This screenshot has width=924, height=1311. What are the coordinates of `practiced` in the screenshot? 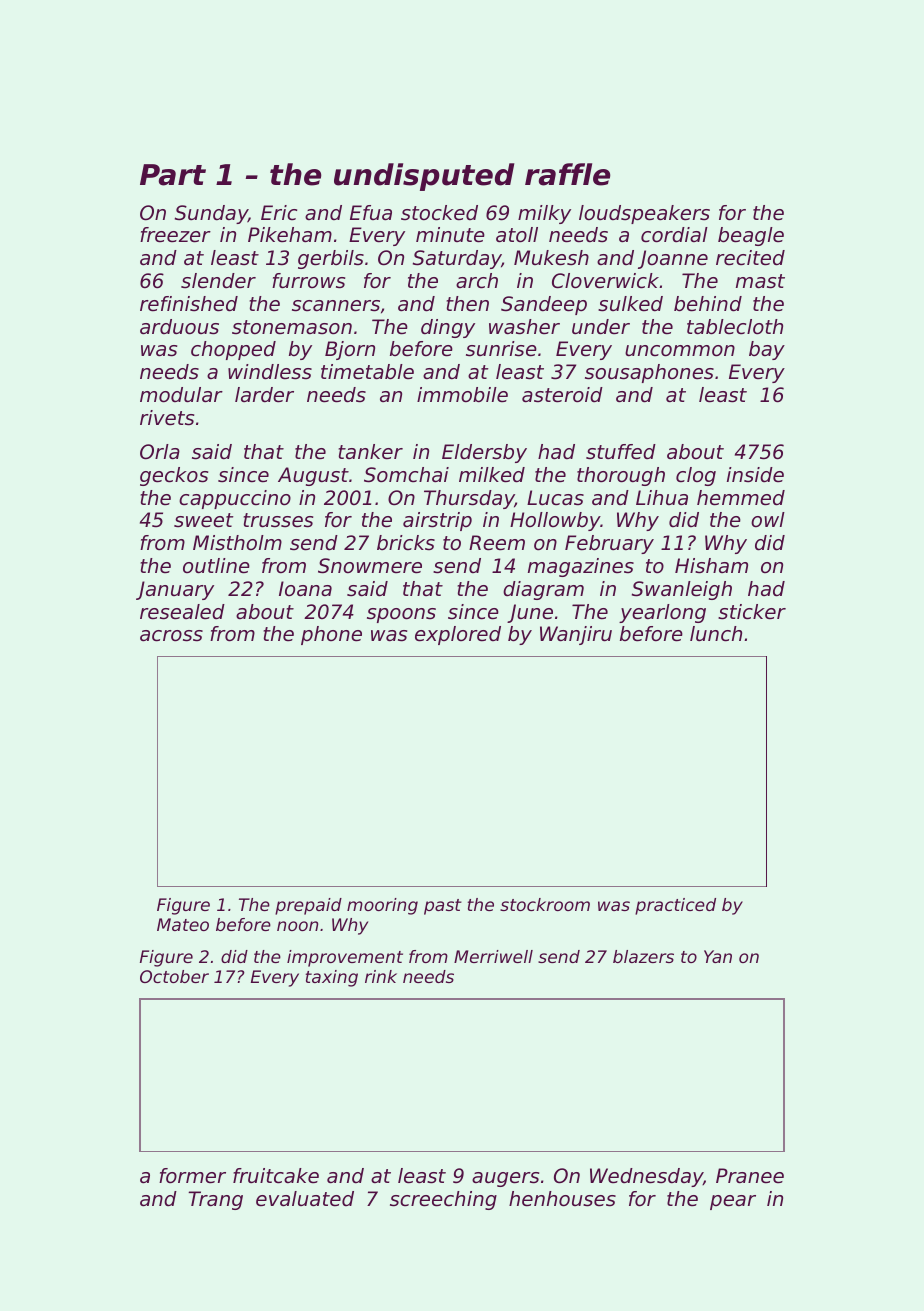 It's located at (675, 906).
